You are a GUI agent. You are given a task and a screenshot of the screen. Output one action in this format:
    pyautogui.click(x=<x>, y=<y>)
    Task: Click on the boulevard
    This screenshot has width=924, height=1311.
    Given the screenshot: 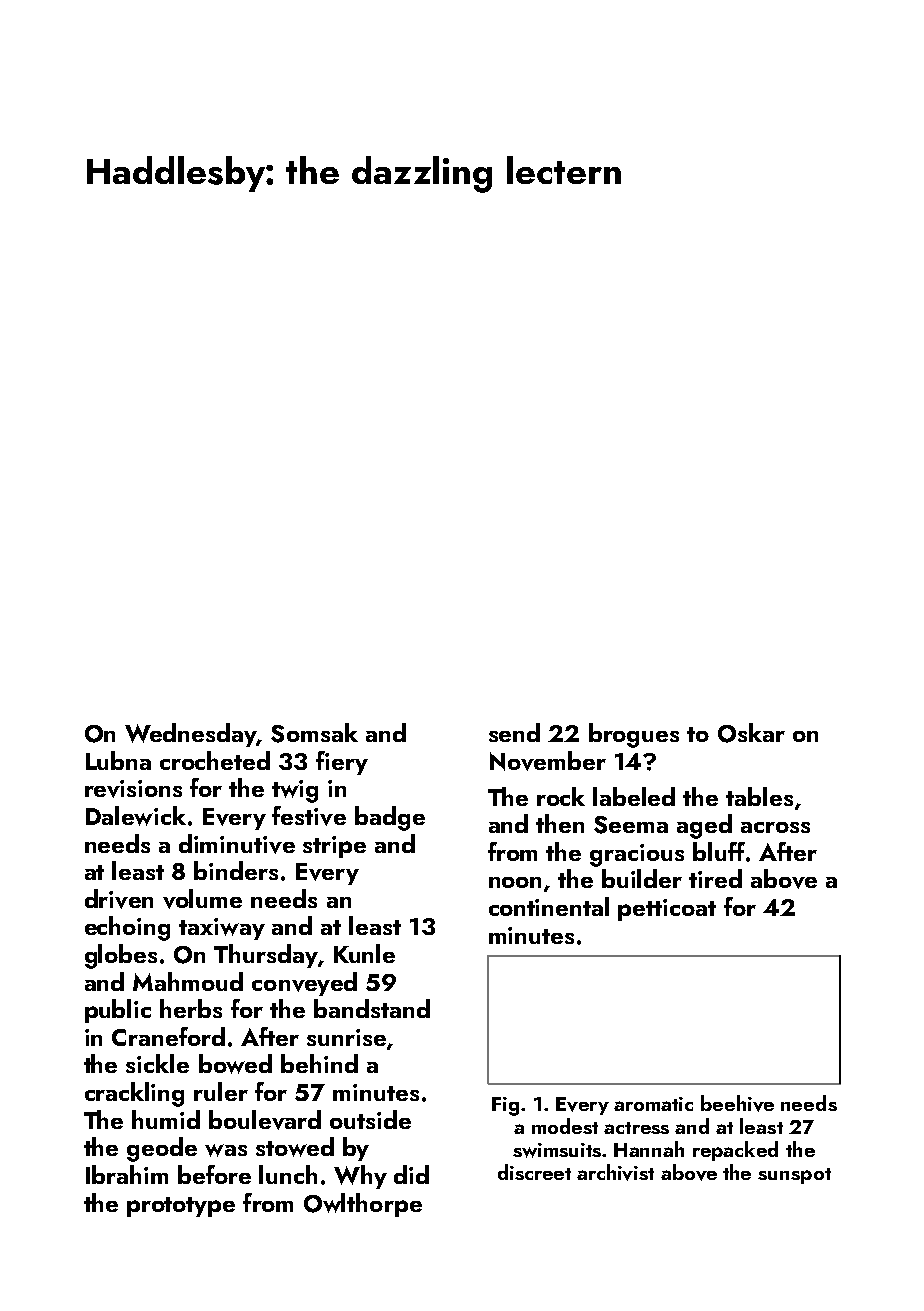 What is the action you would take?
    pyautogui.click(x=265, y=1120)
